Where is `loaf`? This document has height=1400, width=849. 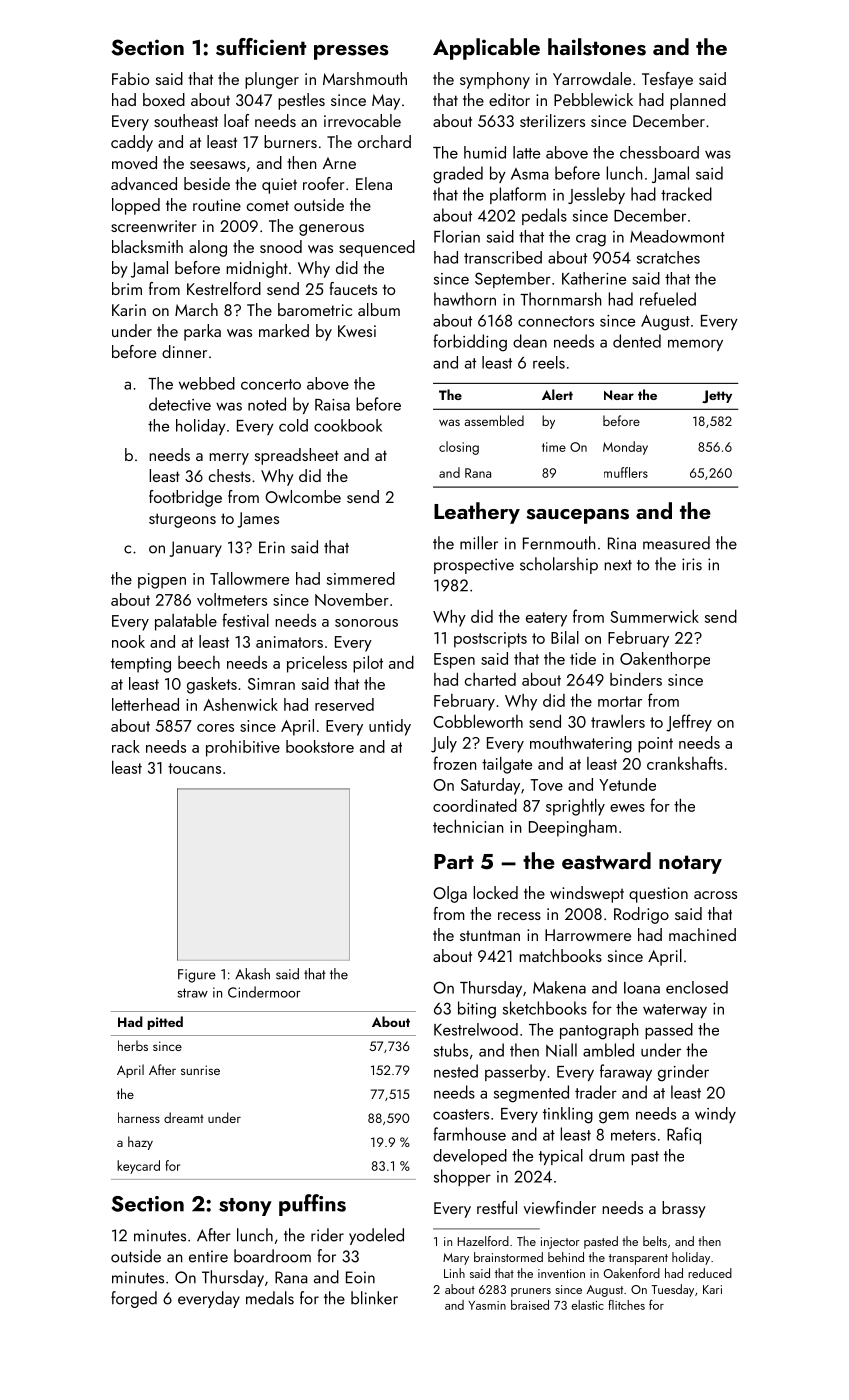
loaf is located at coordinates (236, 120).
